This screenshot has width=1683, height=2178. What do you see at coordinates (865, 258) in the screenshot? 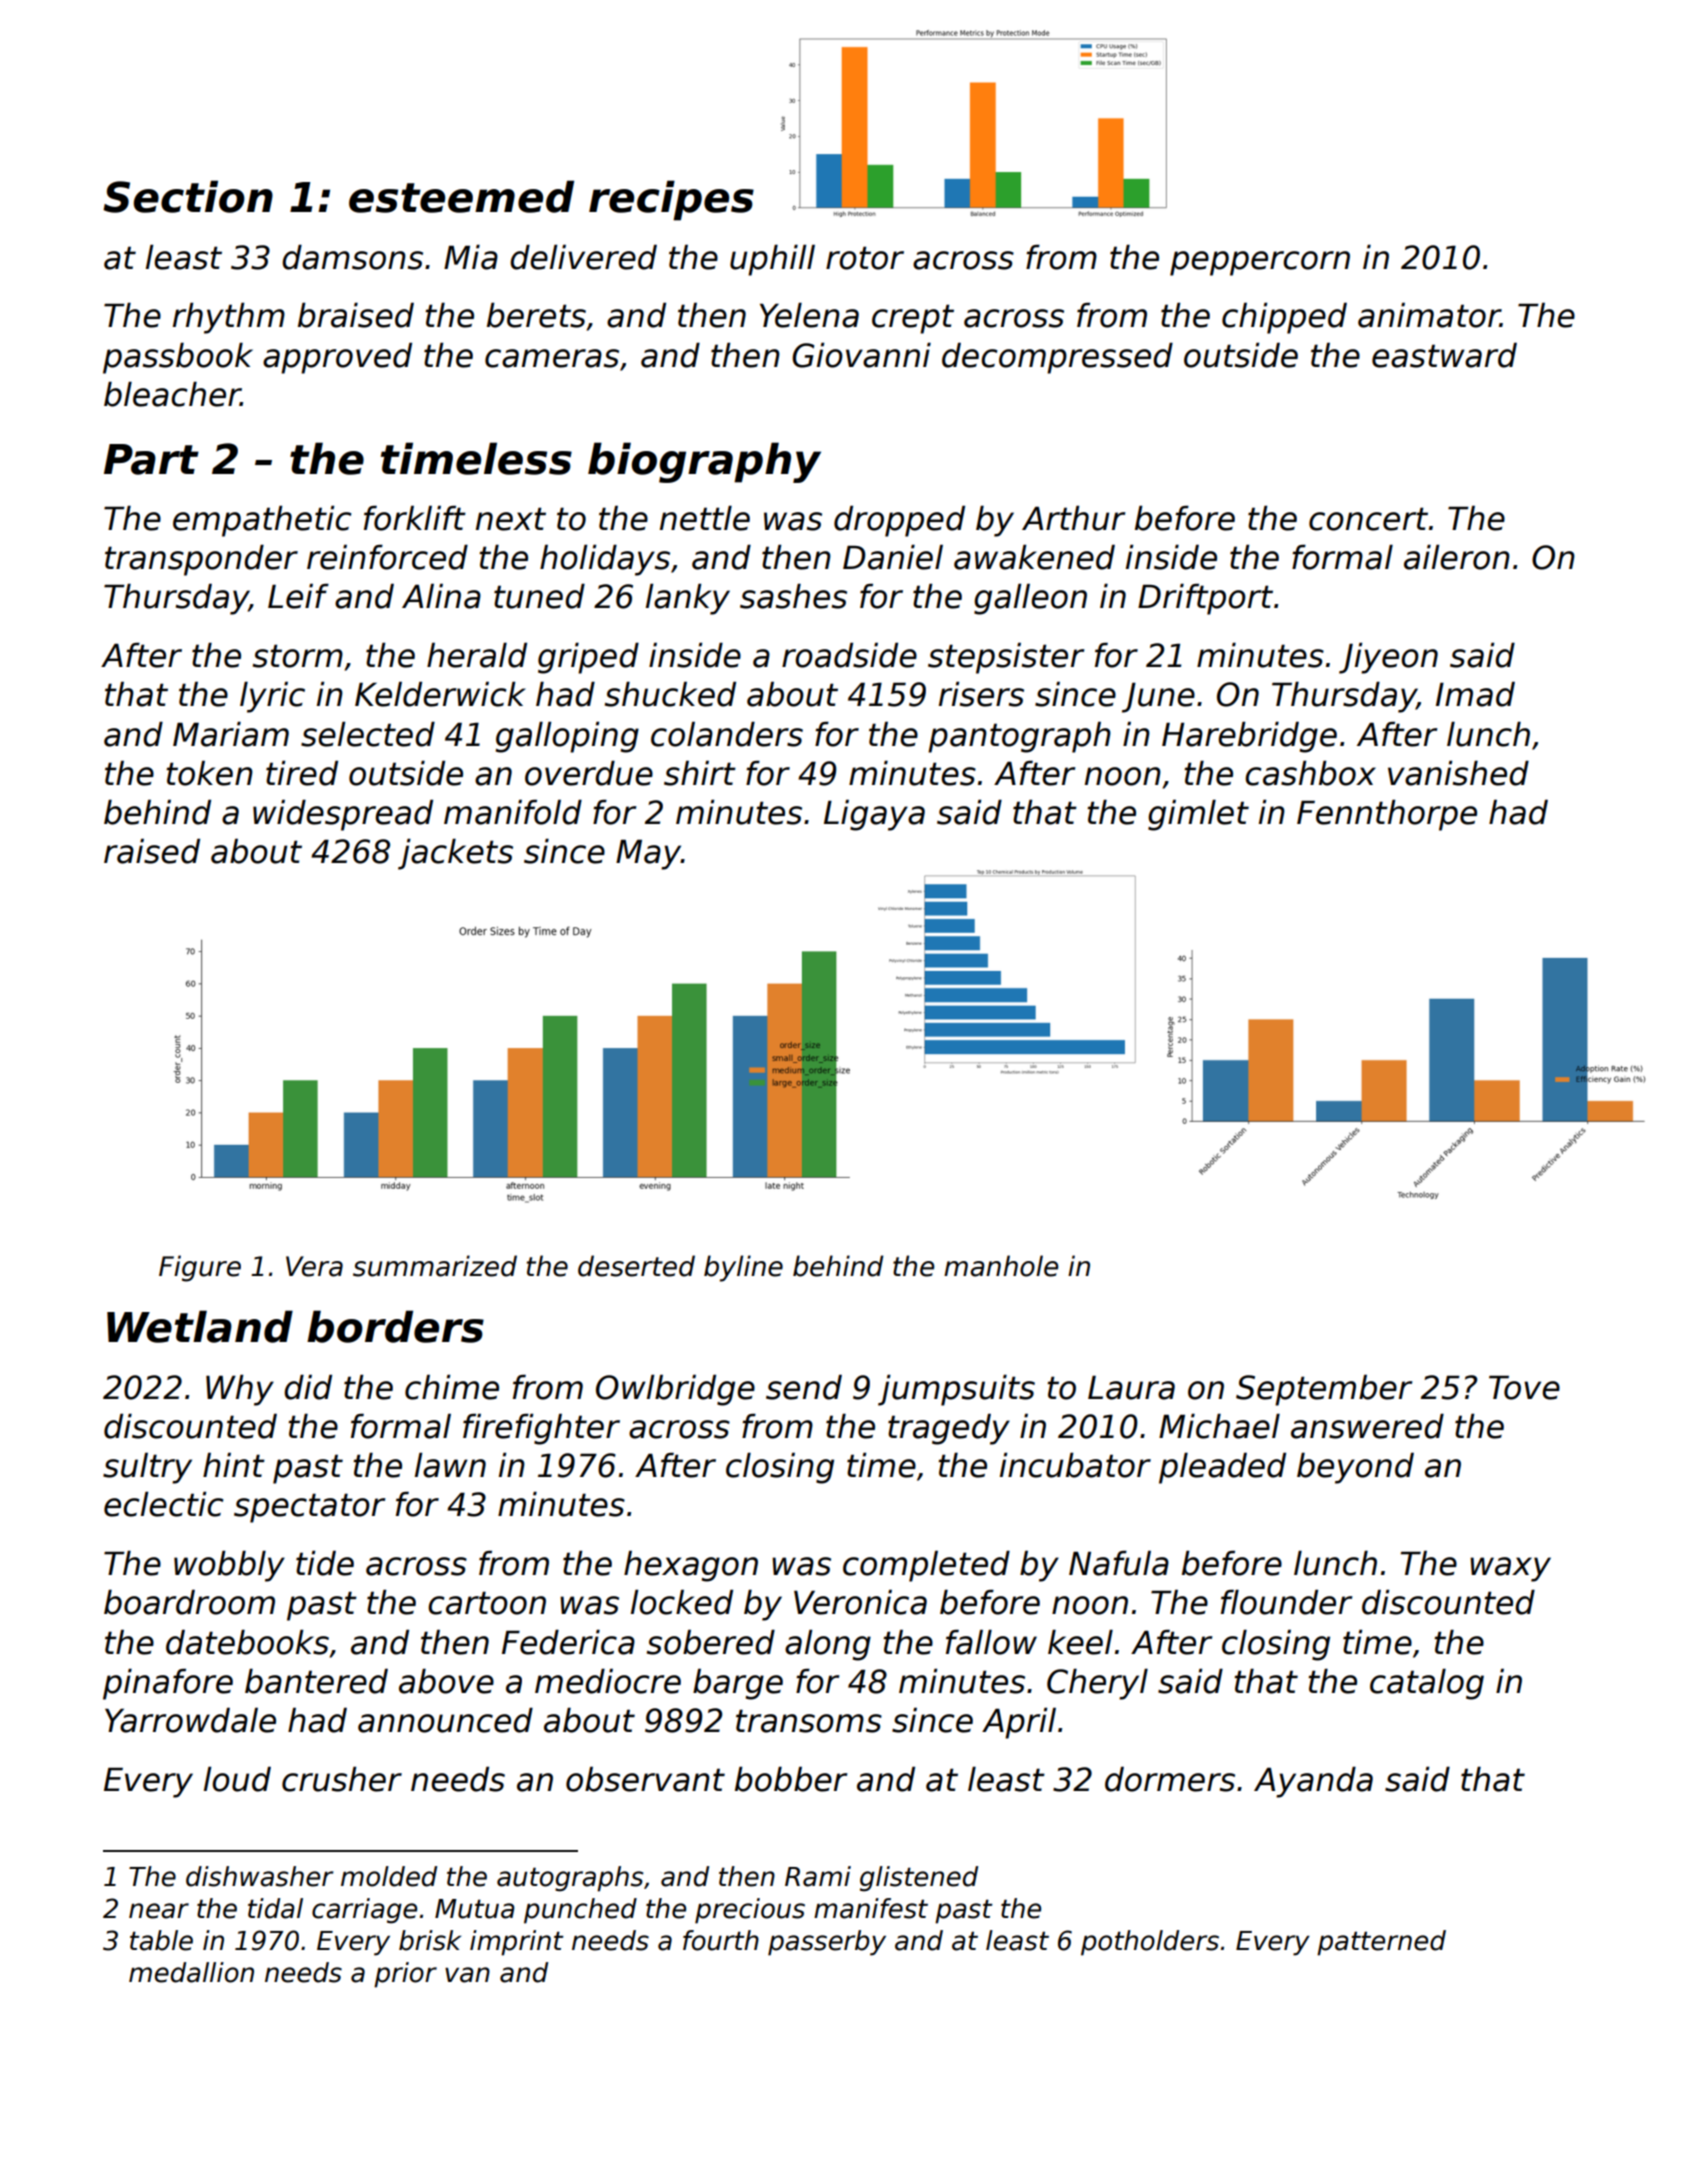
I see `rotor` at bounding box center [865, 258].
